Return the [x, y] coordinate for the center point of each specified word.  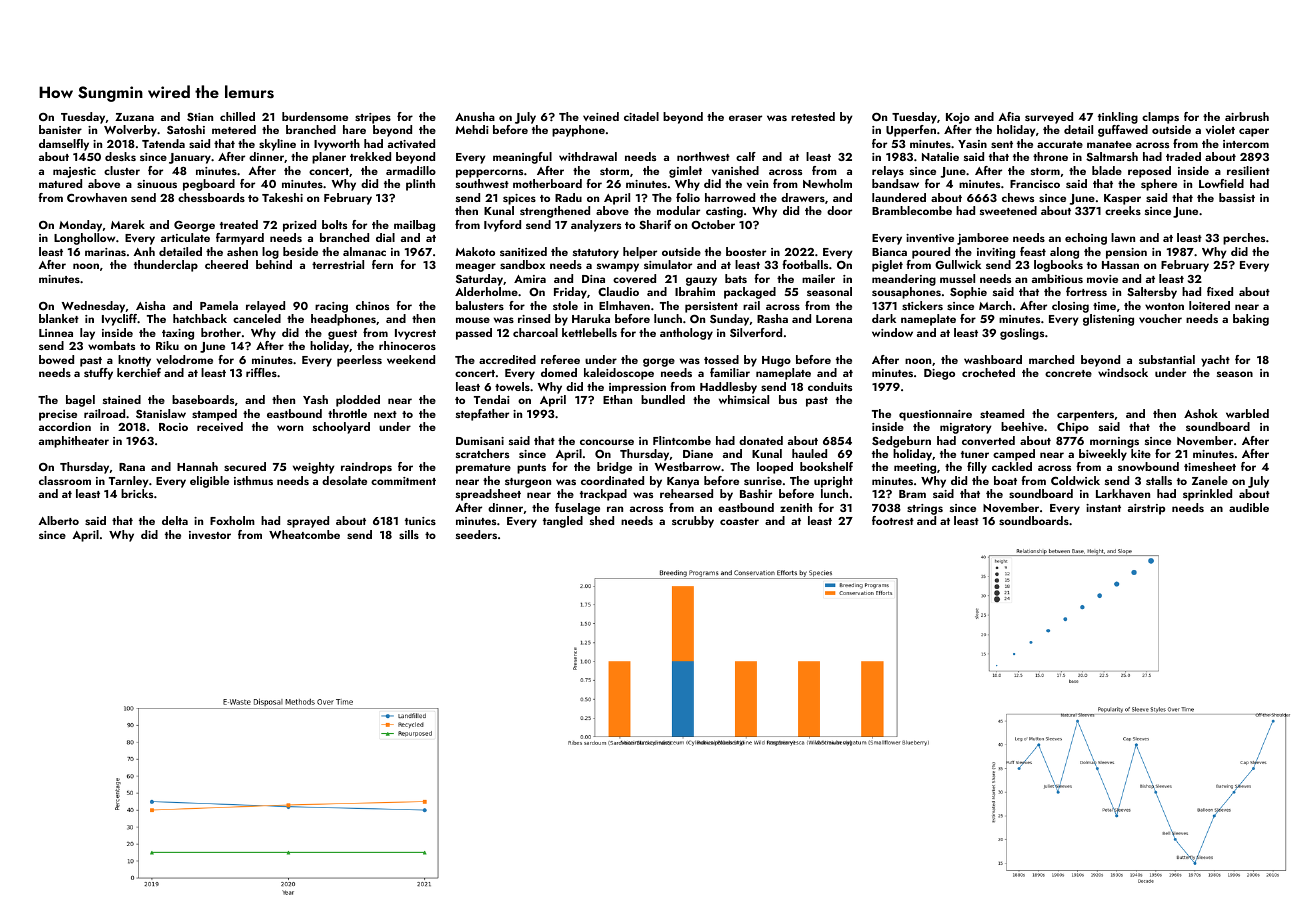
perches [1244, 239]
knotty [134, 361]
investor [210, 535]
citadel [641, 116]
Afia [1009, 116]
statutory [596, 254]
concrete [1068, 373]
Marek [128, 224]
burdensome [315, 116]
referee [560, 359]
